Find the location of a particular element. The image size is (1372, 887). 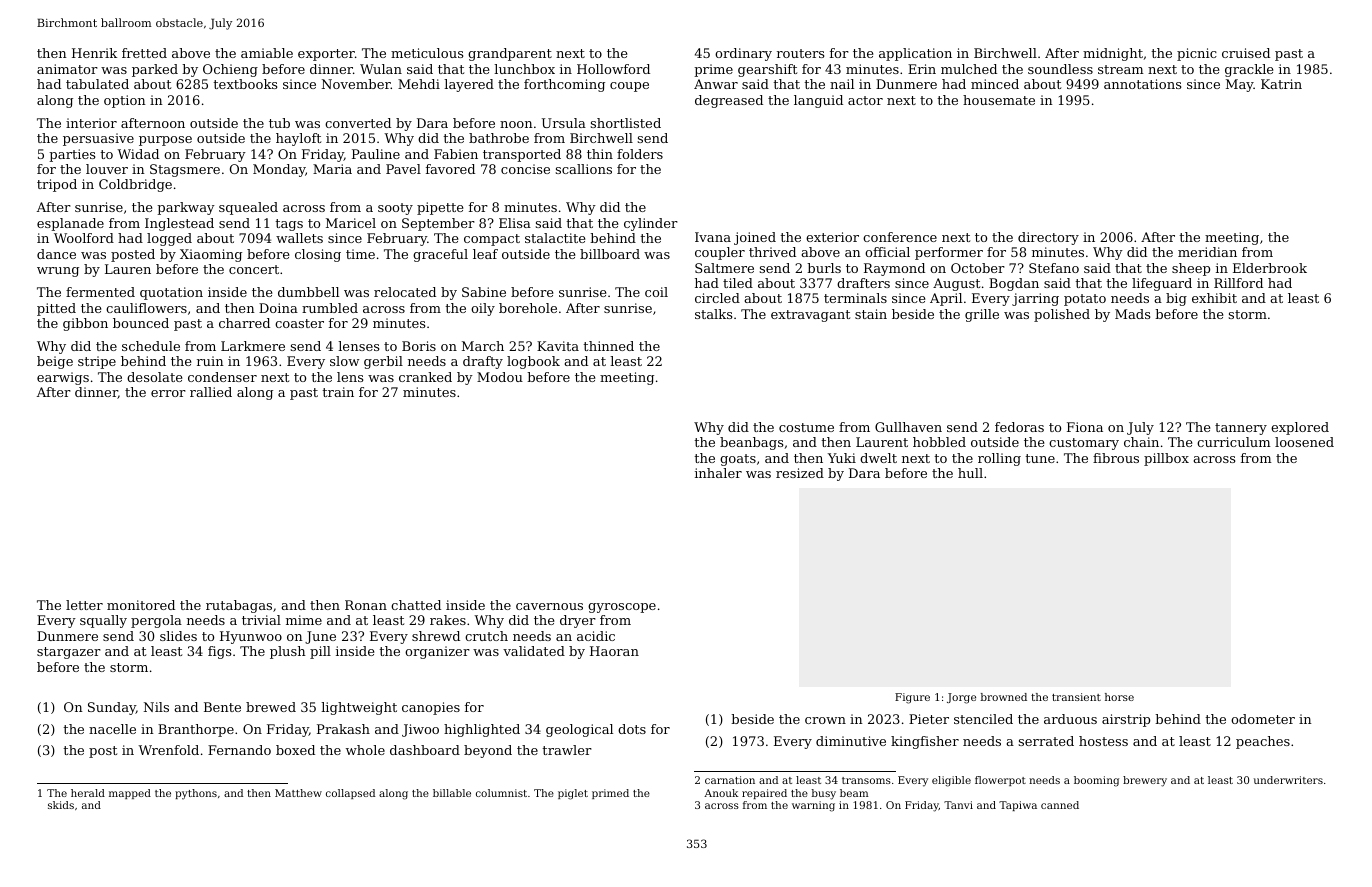

Katrin is located at coordinates (1281, 84).
